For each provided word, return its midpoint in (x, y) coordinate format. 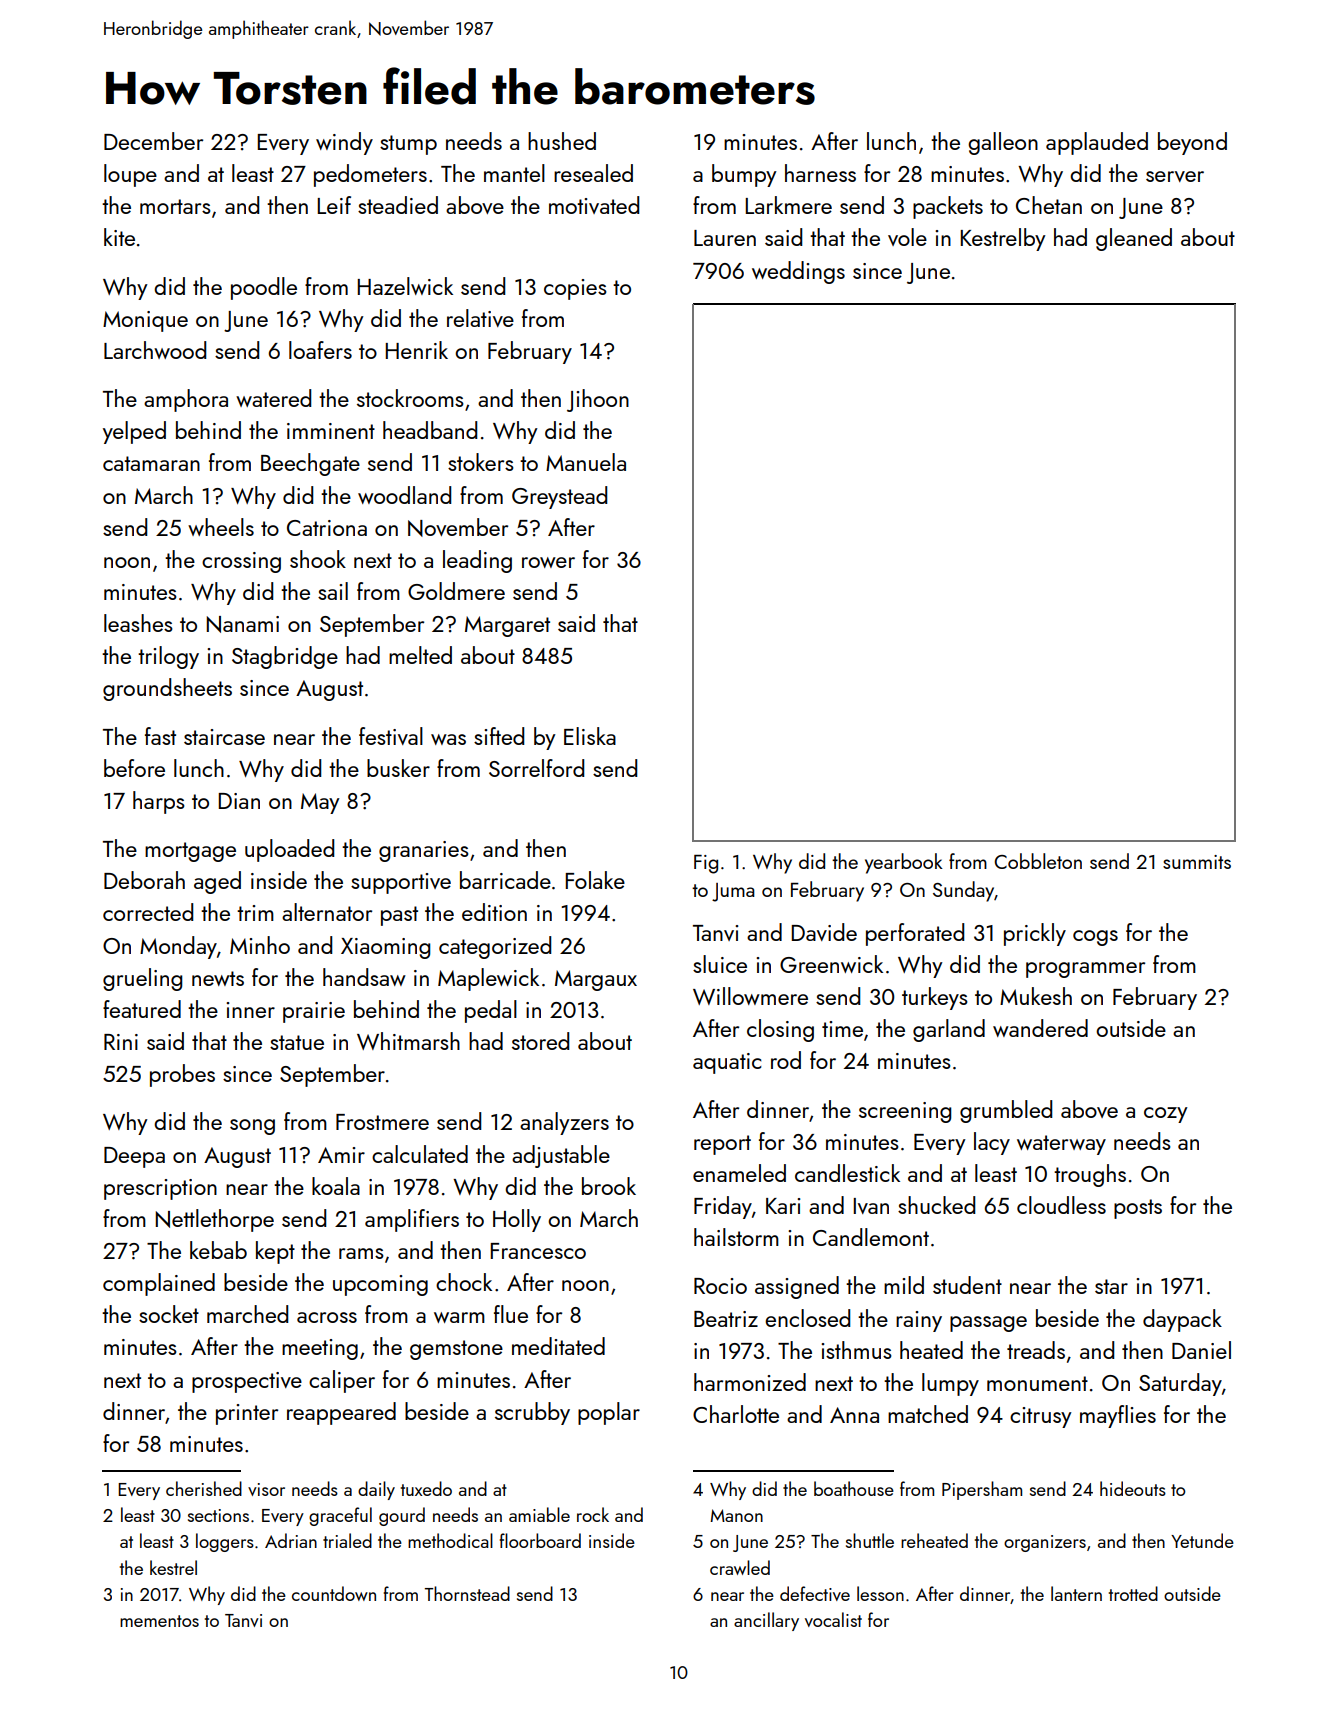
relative (480, 318)
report (722, 1145)
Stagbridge (285, 657)
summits (1197, 862)
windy (344, 143)
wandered (1040, 1028)
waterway (1061, 1145)
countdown (334, 1593)
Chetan (1049, 205)
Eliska (590, 736)
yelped (134, 432)
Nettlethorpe (215, 1220)
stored (540, 1041)
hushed (562, 141)
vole (907, 237)
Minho (260, 945)
